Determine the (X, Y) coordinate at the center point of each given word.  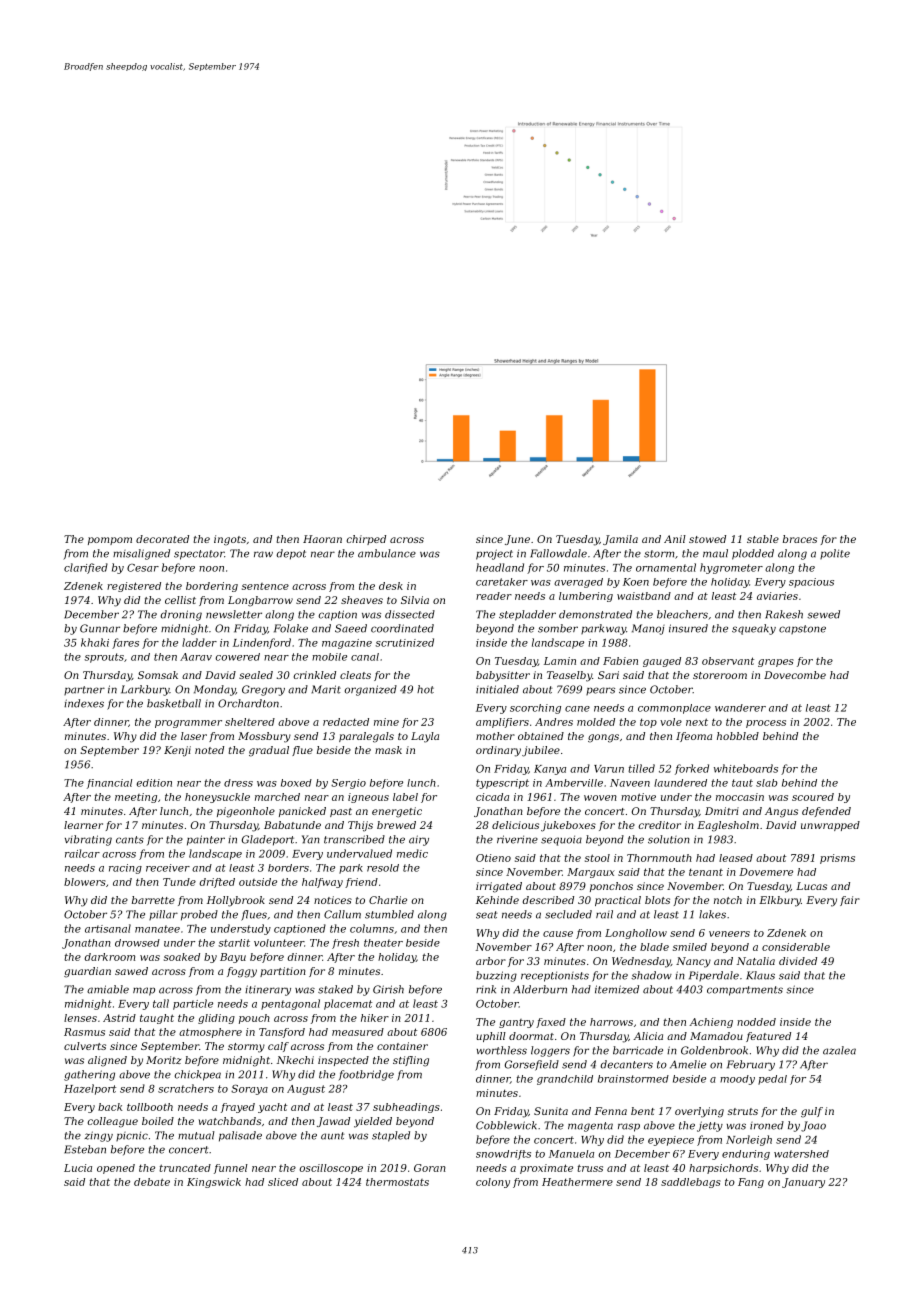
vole (671, 722)
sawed (131, 971)
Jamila (620, 540)
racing (125, 869)
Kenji (177, 751)
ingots (230, 540)
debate (152, 1182)
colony (493, 1183)
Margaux (591, 873)
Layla (425, 737)
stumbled (389, 914)
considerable (796, 947)
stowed (707, 539)
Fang (751, 1183)
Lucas (811, 886)
